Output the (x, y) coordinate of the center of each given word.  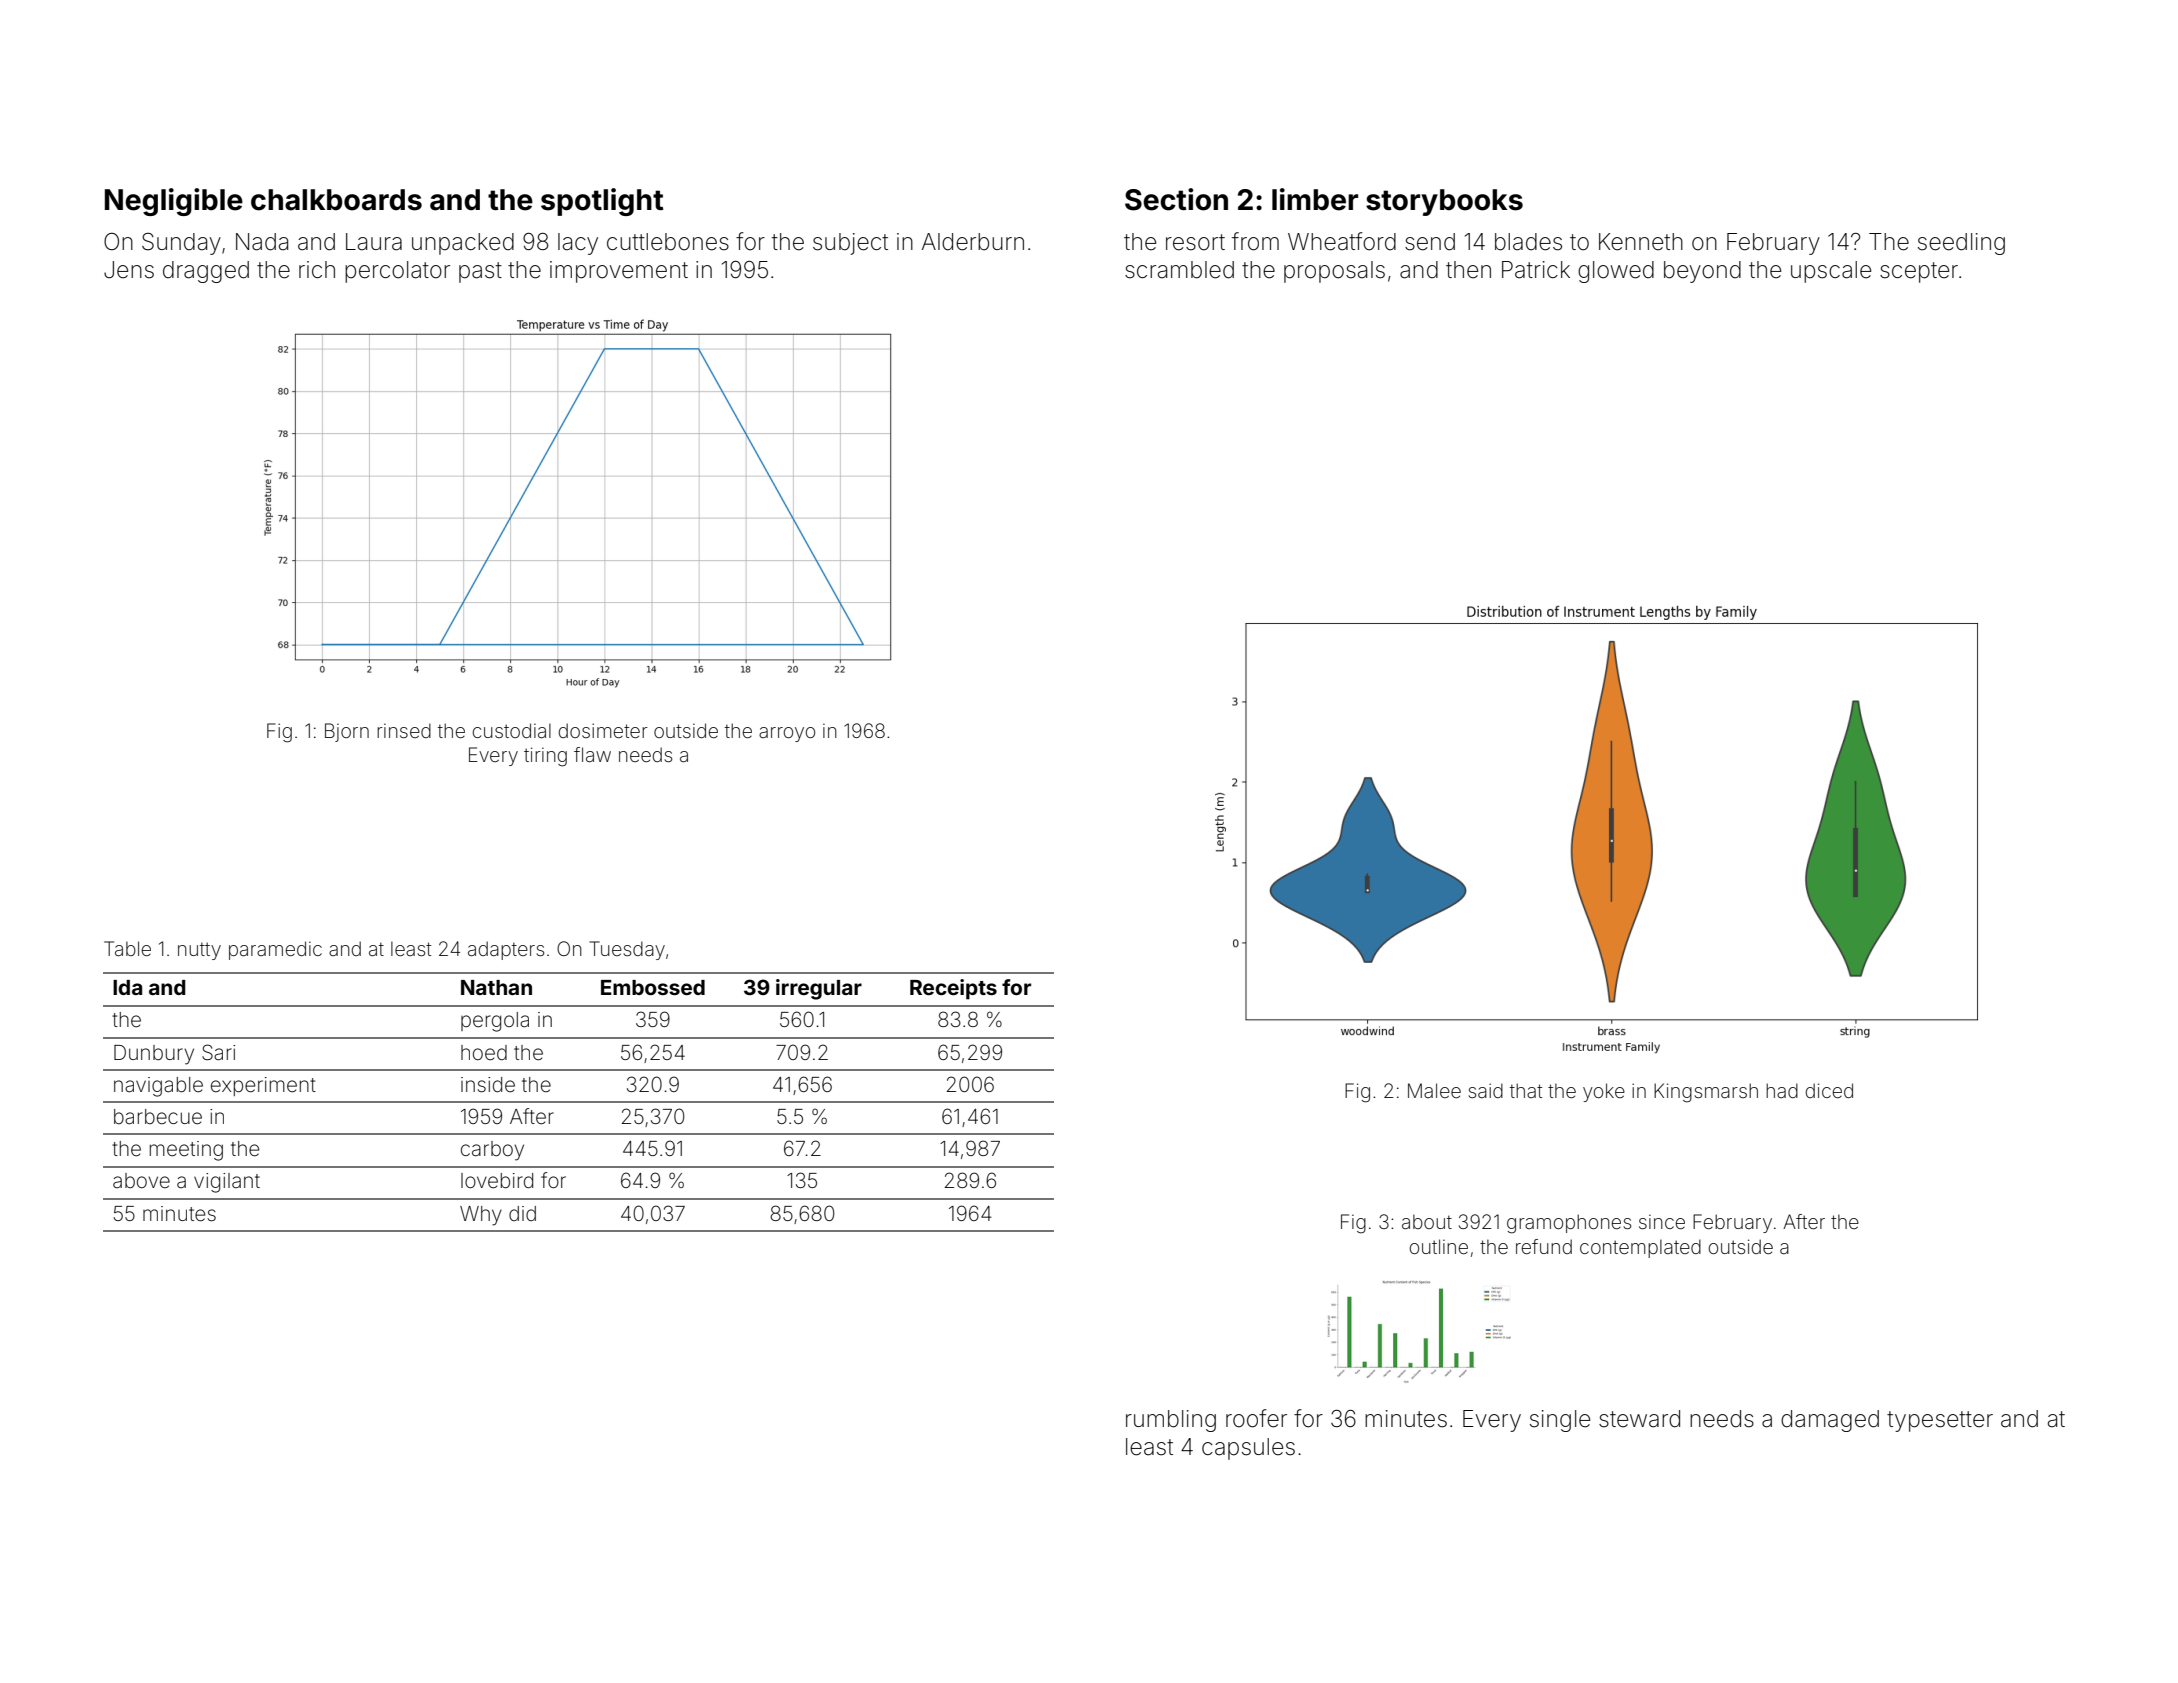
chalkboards (336, 200)
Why (481, 1216)
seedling (1961, 244)
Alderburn (973, 242)
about (1427, 1221)
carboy (492, 1151)
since (1662, 1221)
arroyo (787, 734)
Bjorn (347, 732)
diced (1829, 1090)
